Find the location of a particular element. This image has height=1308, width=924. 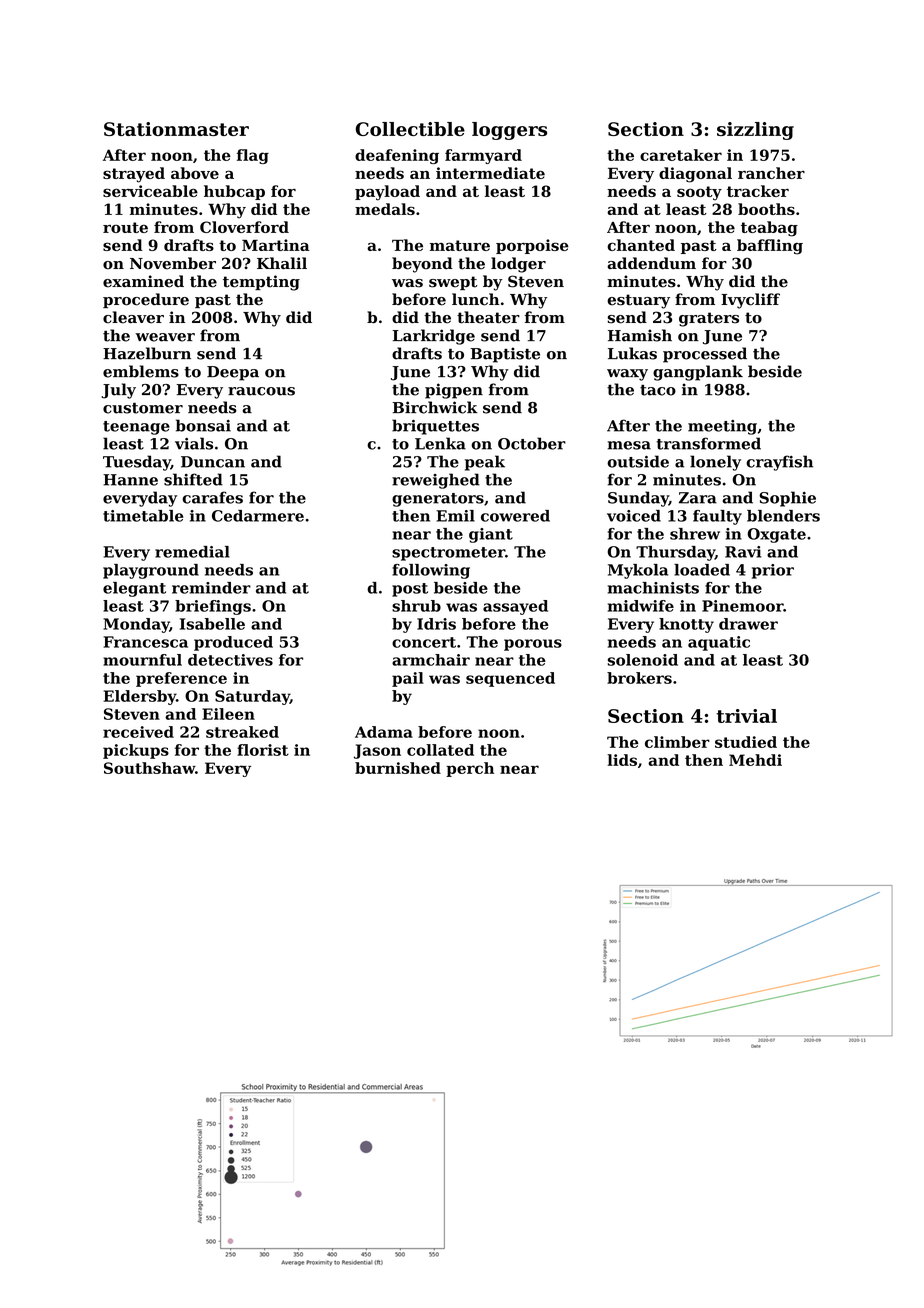

mesa is located at coordinates (629, 445).
